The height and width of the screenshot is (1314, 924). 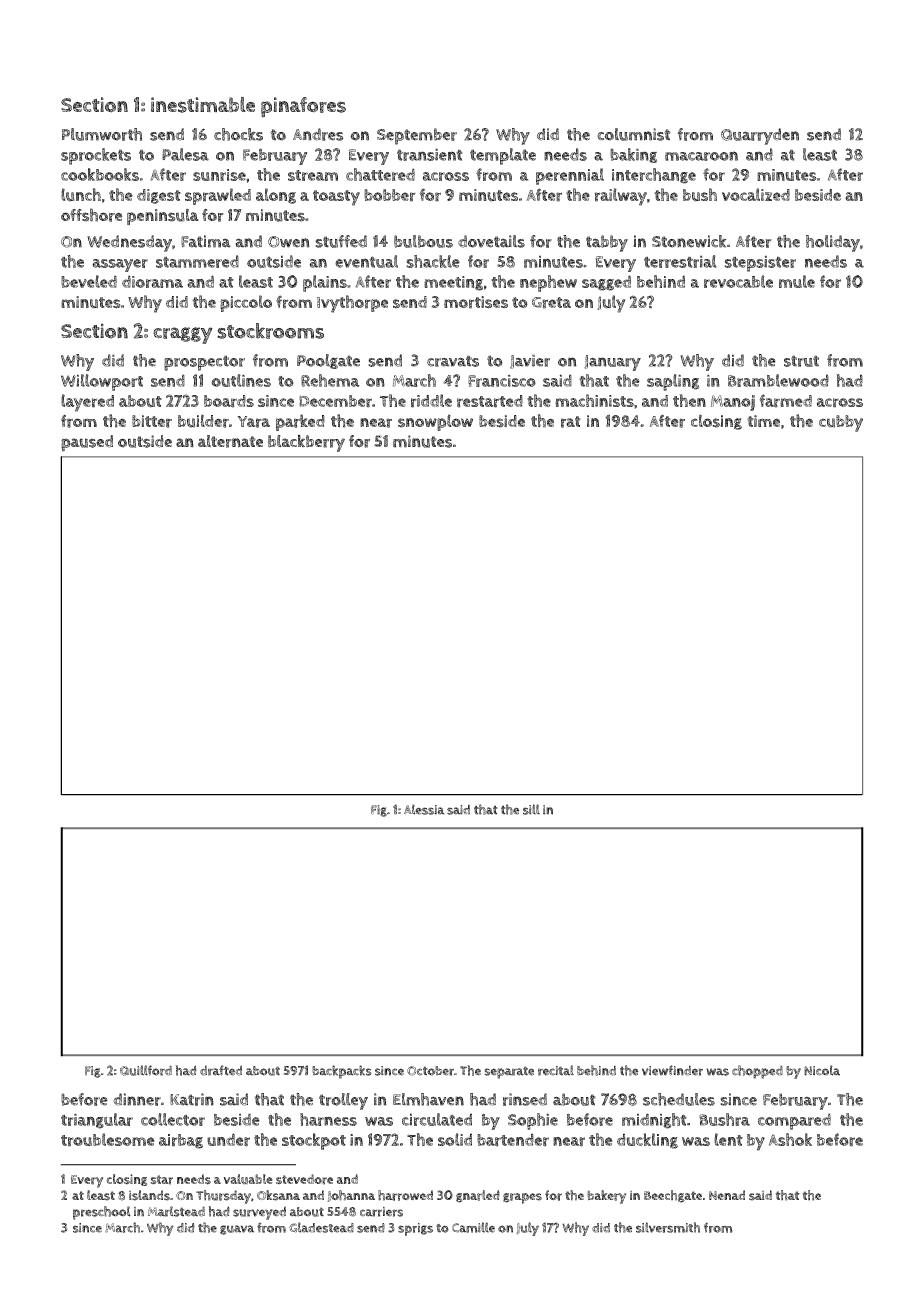 I want to click on inestimable, so click(x=203, y=105).
